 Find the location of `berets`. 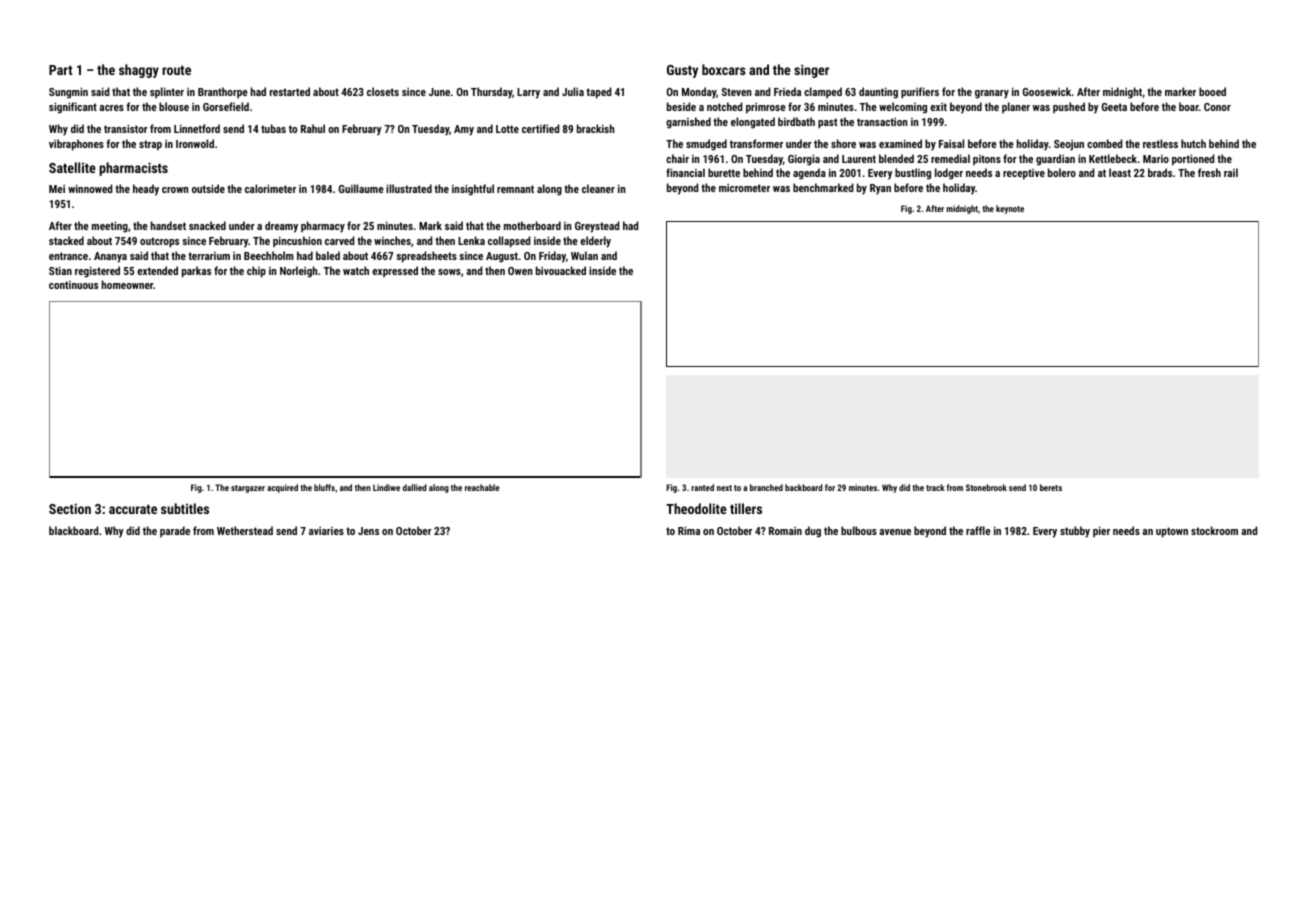

berets is located at coordinates (1051, 487).
